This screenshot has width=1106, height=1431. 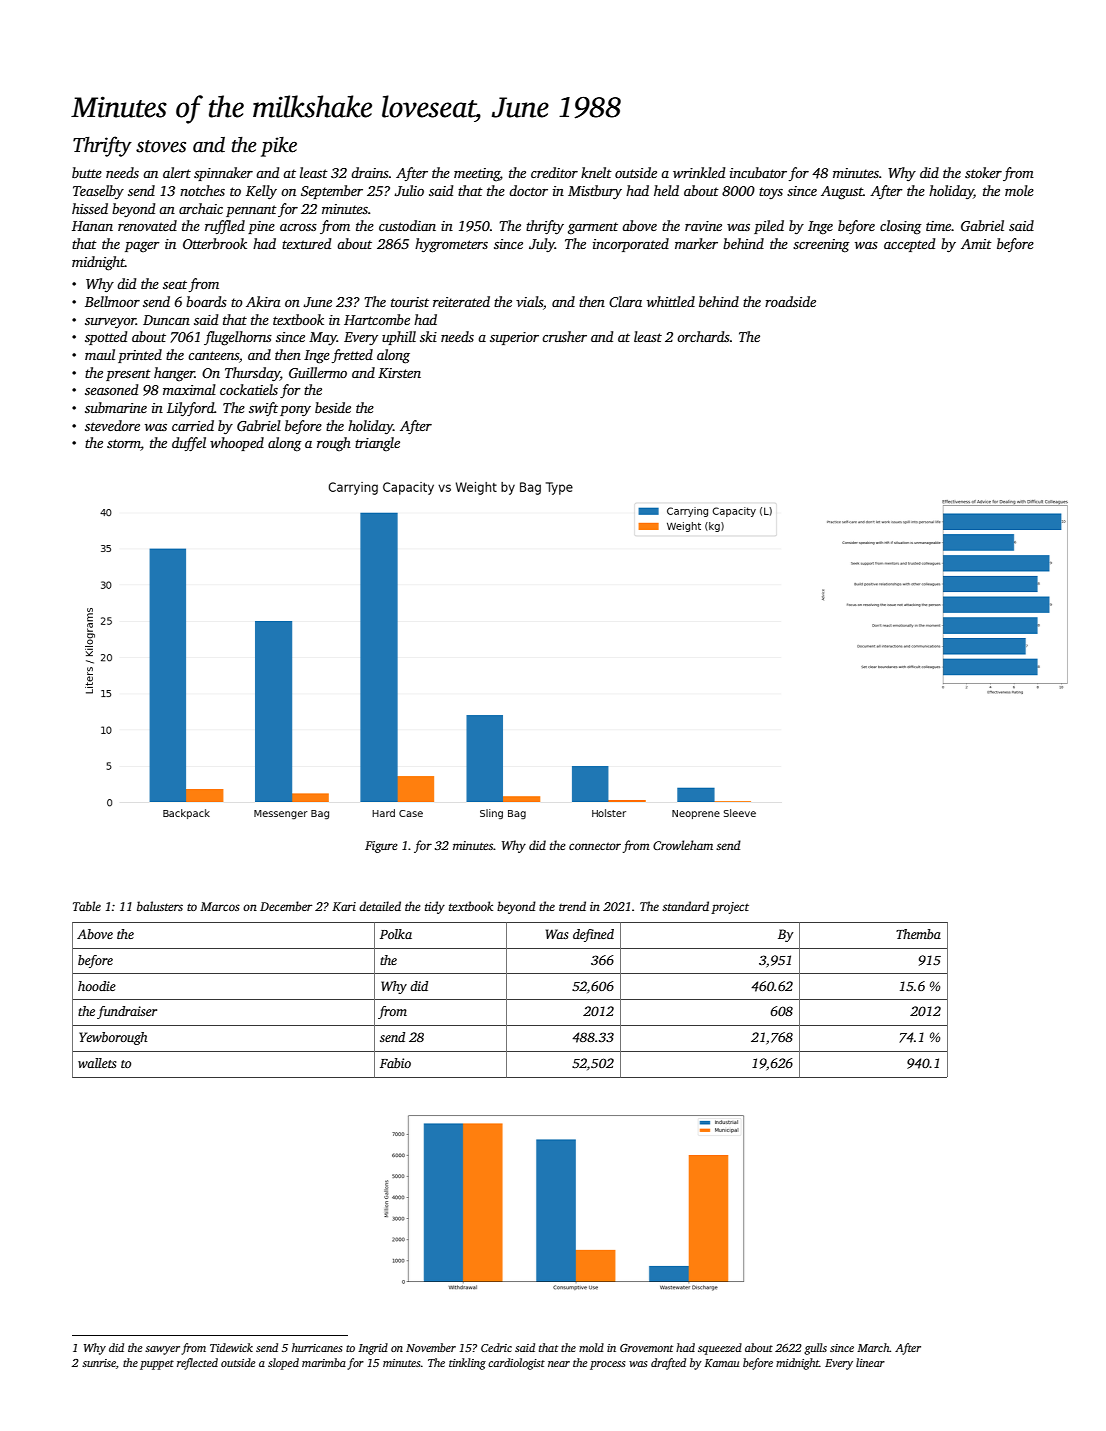 What do you see at coordinates (496, 1347) in the screenshot?
I see `Cedric` at bounding box center [496, 1347].
